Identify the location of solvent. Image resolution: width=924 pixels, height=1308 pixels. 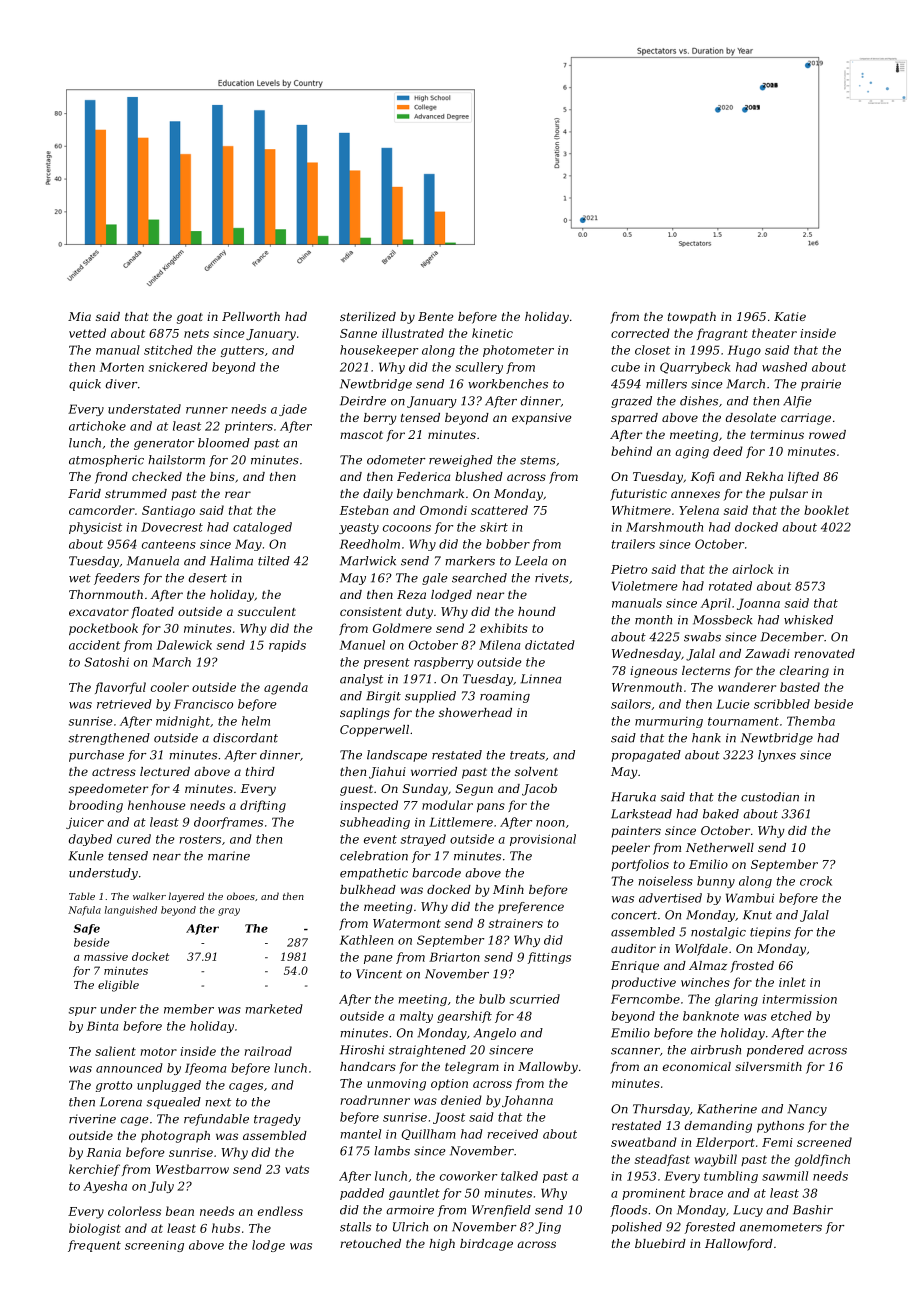
(536, 771).
